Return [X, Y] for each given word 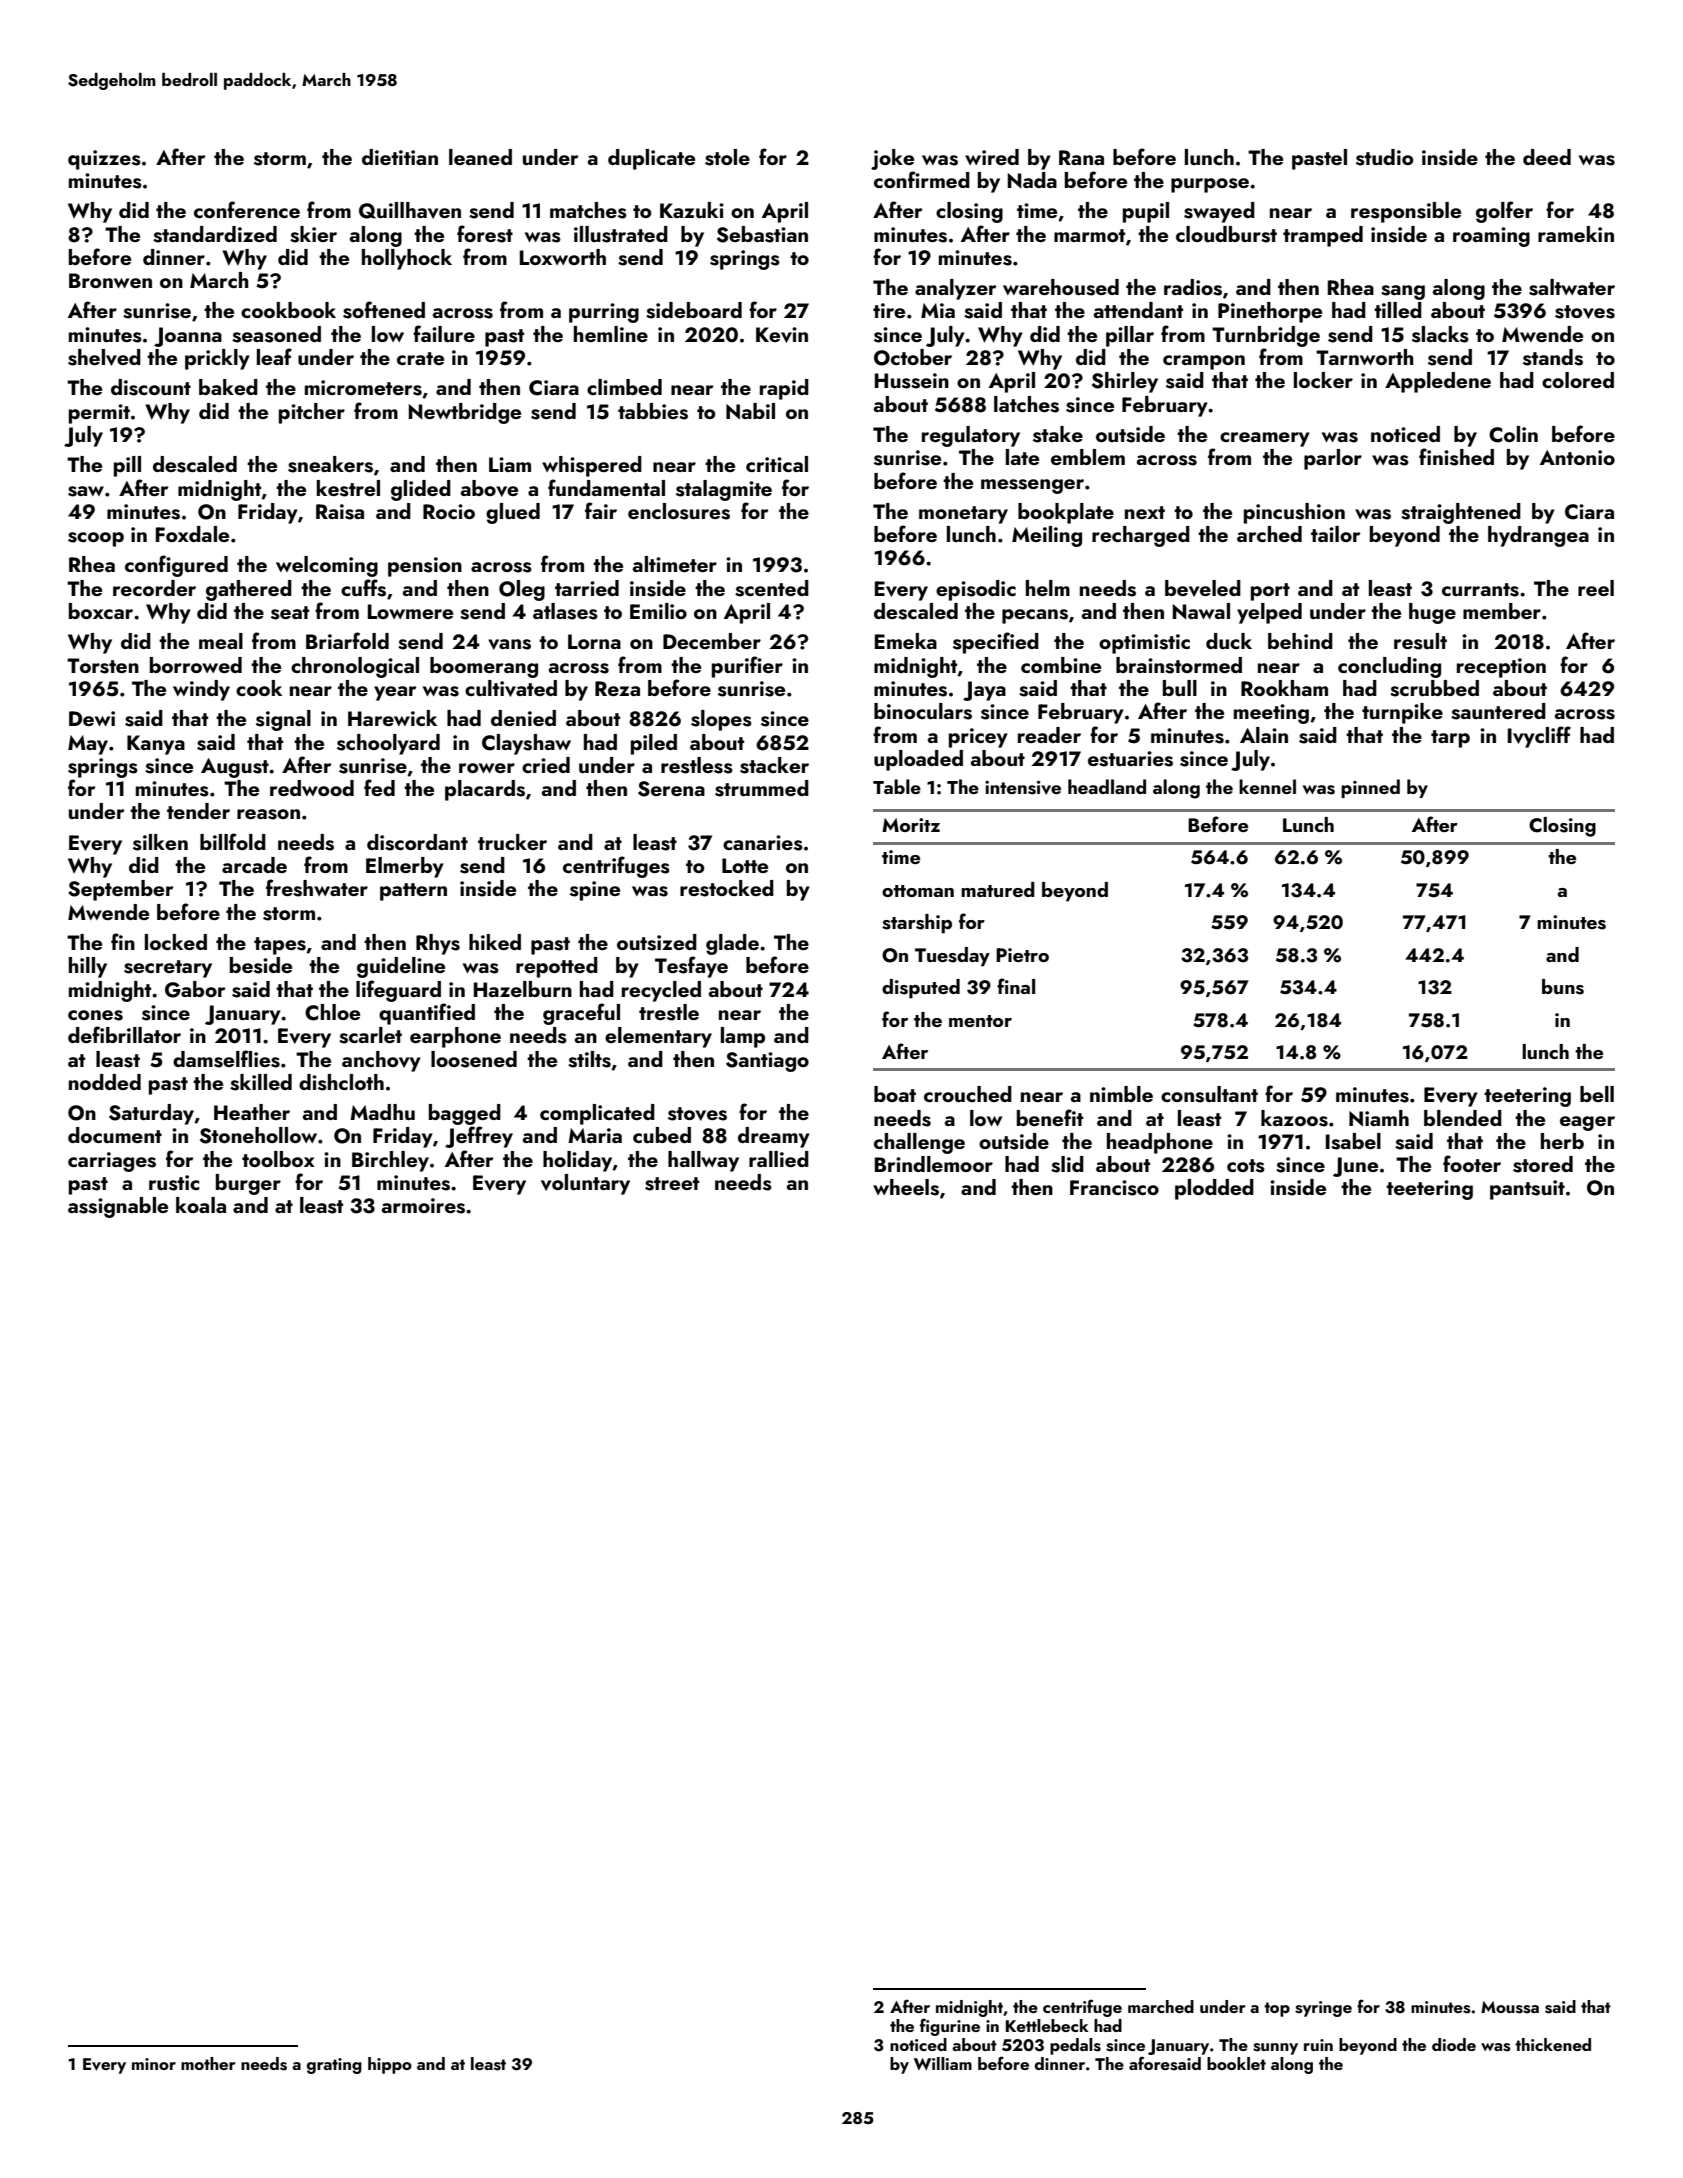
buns [1563, 987]
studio [1385, 157]
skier [313, 234]
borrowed [196, 665]
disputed [921, 989]
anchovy [381, 1061]
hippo [390, 2065]
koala [201, 1205]
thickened [1553, 2044]
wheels [906, 1187]
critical [777, 464]
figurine [950, 2027]
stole [727, 157]
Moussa [1510, 2007]
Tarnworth [1365, 357]
